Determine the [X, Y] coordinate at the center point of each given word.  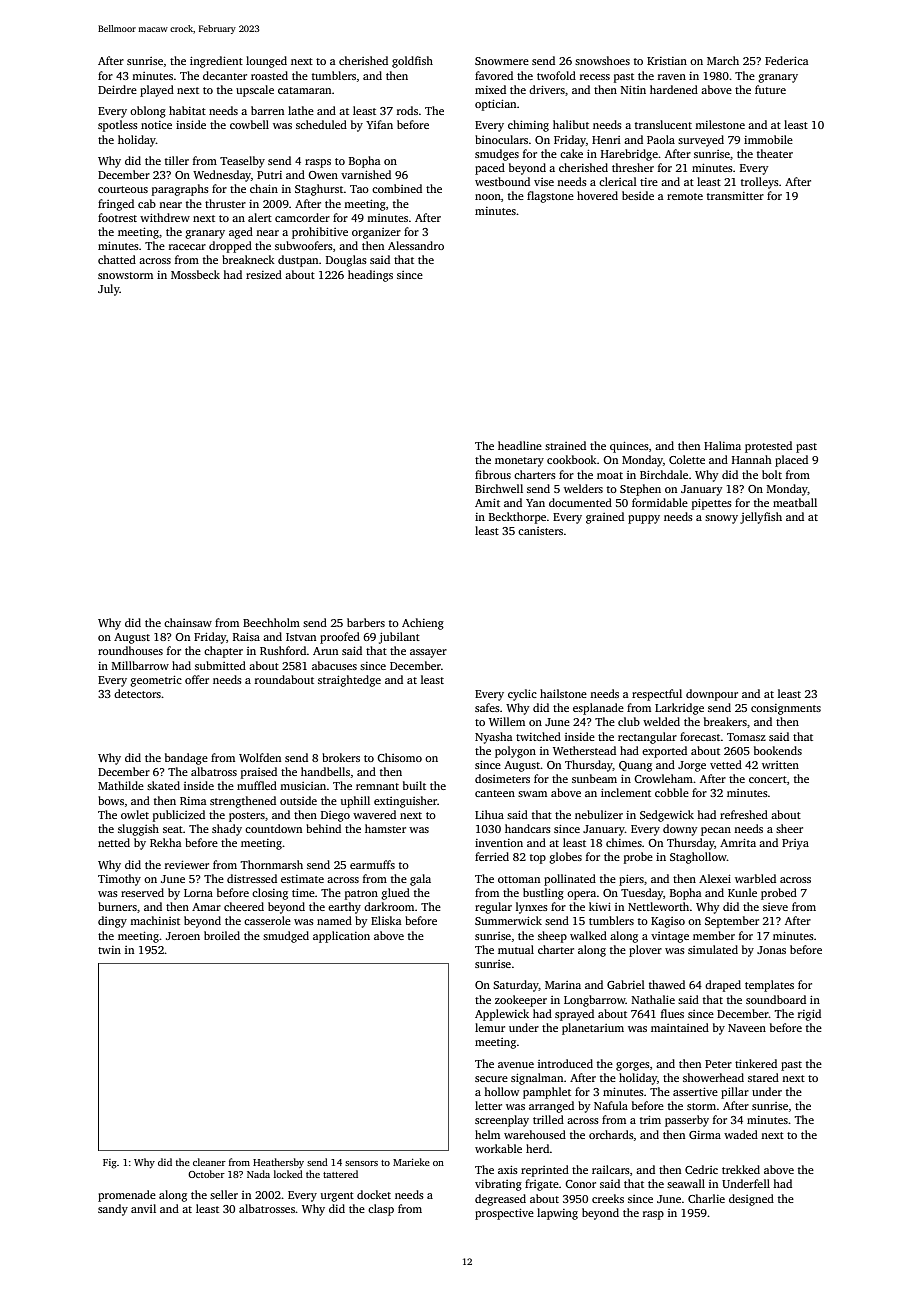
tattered [340, 1174]
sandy [113, 1210]
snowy [721, 519]
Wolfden [260, 757]
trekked [741, 1169]
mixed [490, 89]
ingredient [216, 62]
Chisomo [399, 757]
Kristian [667, 61]
